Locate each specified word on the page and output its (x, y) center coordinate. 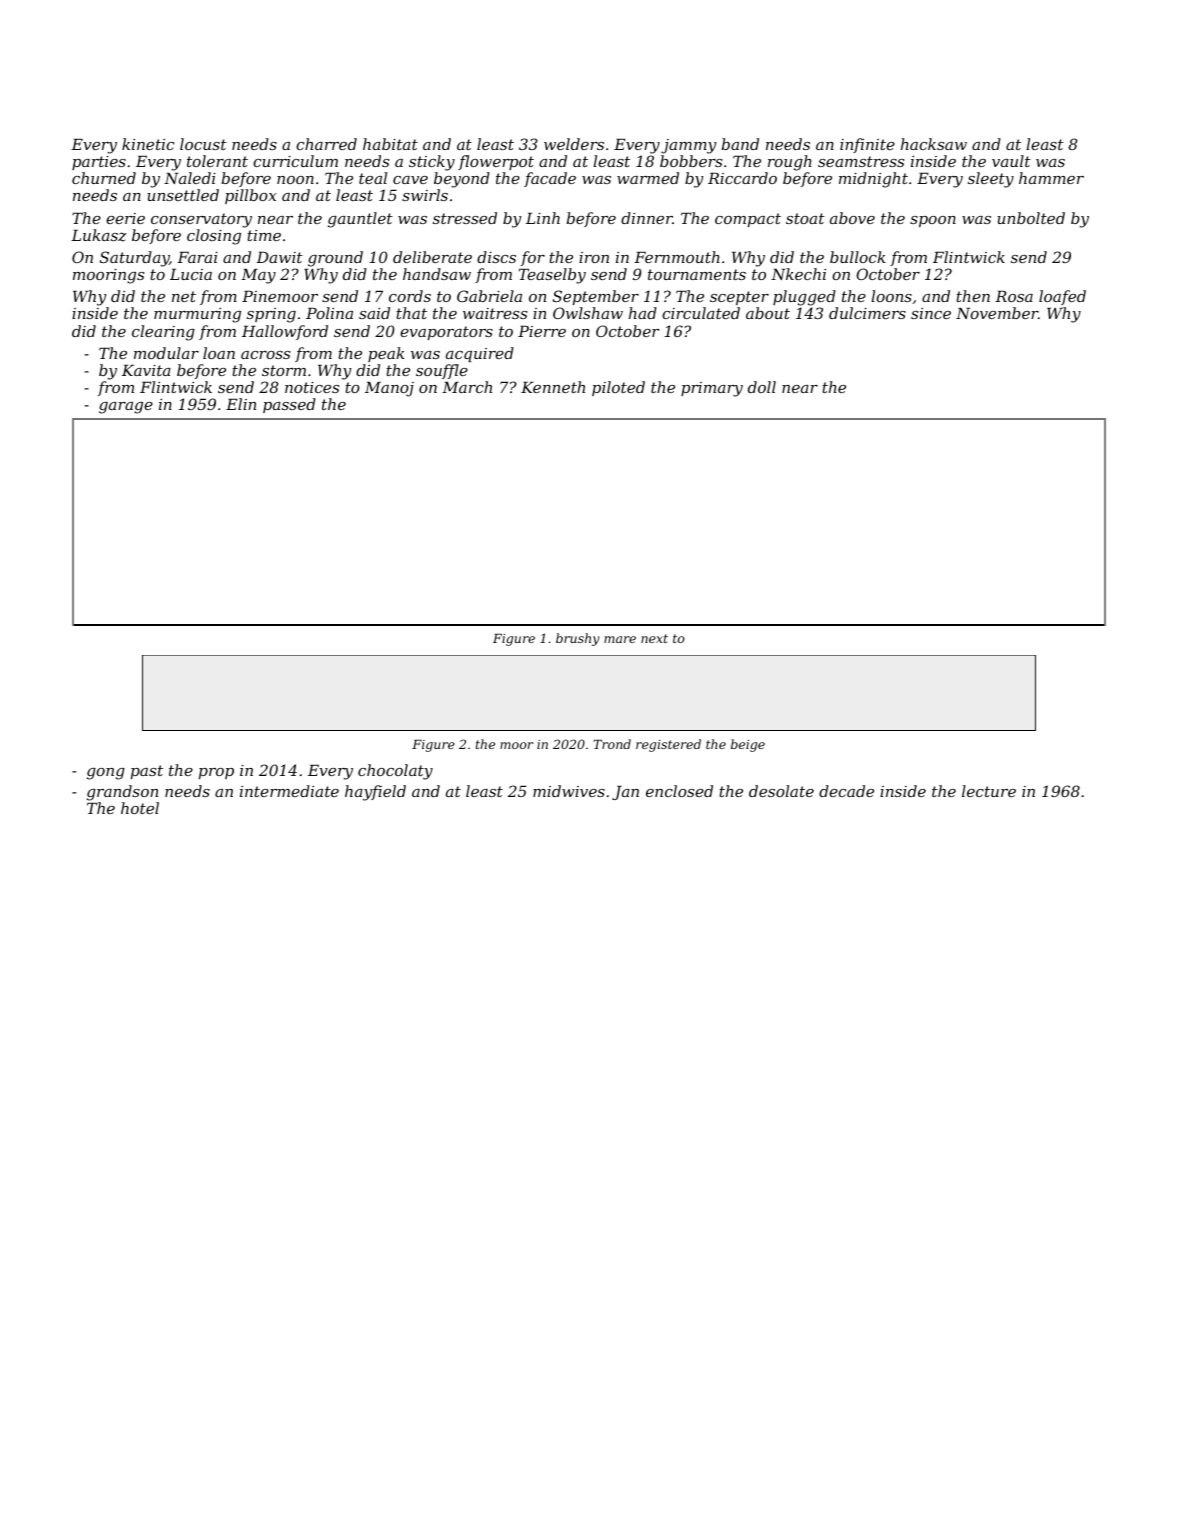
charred (326, 144)
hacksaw (934, 144)
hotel (140, 808)
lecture (989, 791)
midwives (569, 791)
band (740, 144)
